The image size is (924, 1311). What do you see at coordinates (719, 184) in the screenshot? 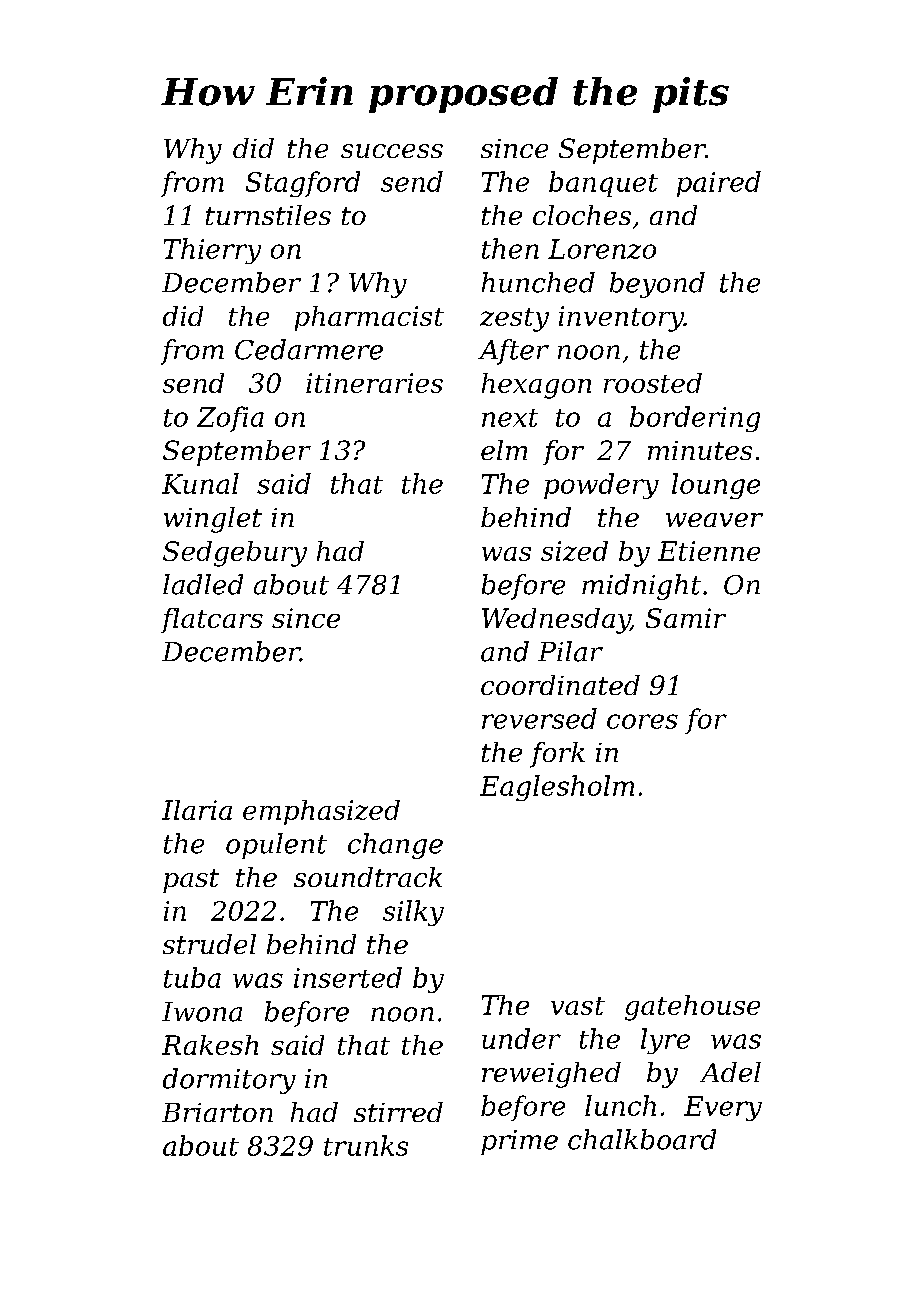
I see `paired` at bounding box center [719, 184].
